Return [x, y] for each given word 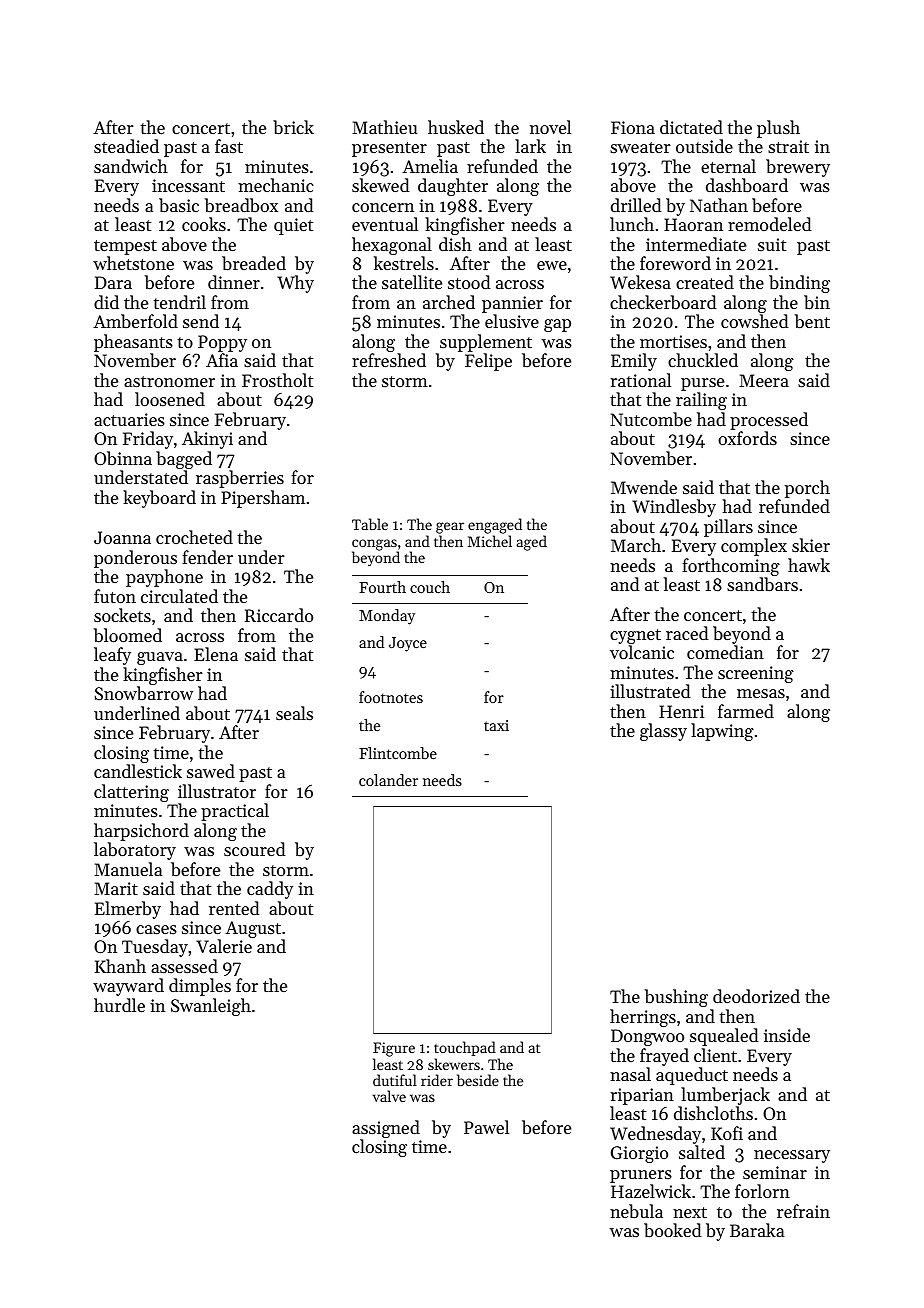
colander [388, 780]
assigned [386, 1129]
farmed [746, 711]
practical [235, 812]
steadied [126, 146]
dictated [691, 127]
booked [673, 1230]
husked [456, 127]
